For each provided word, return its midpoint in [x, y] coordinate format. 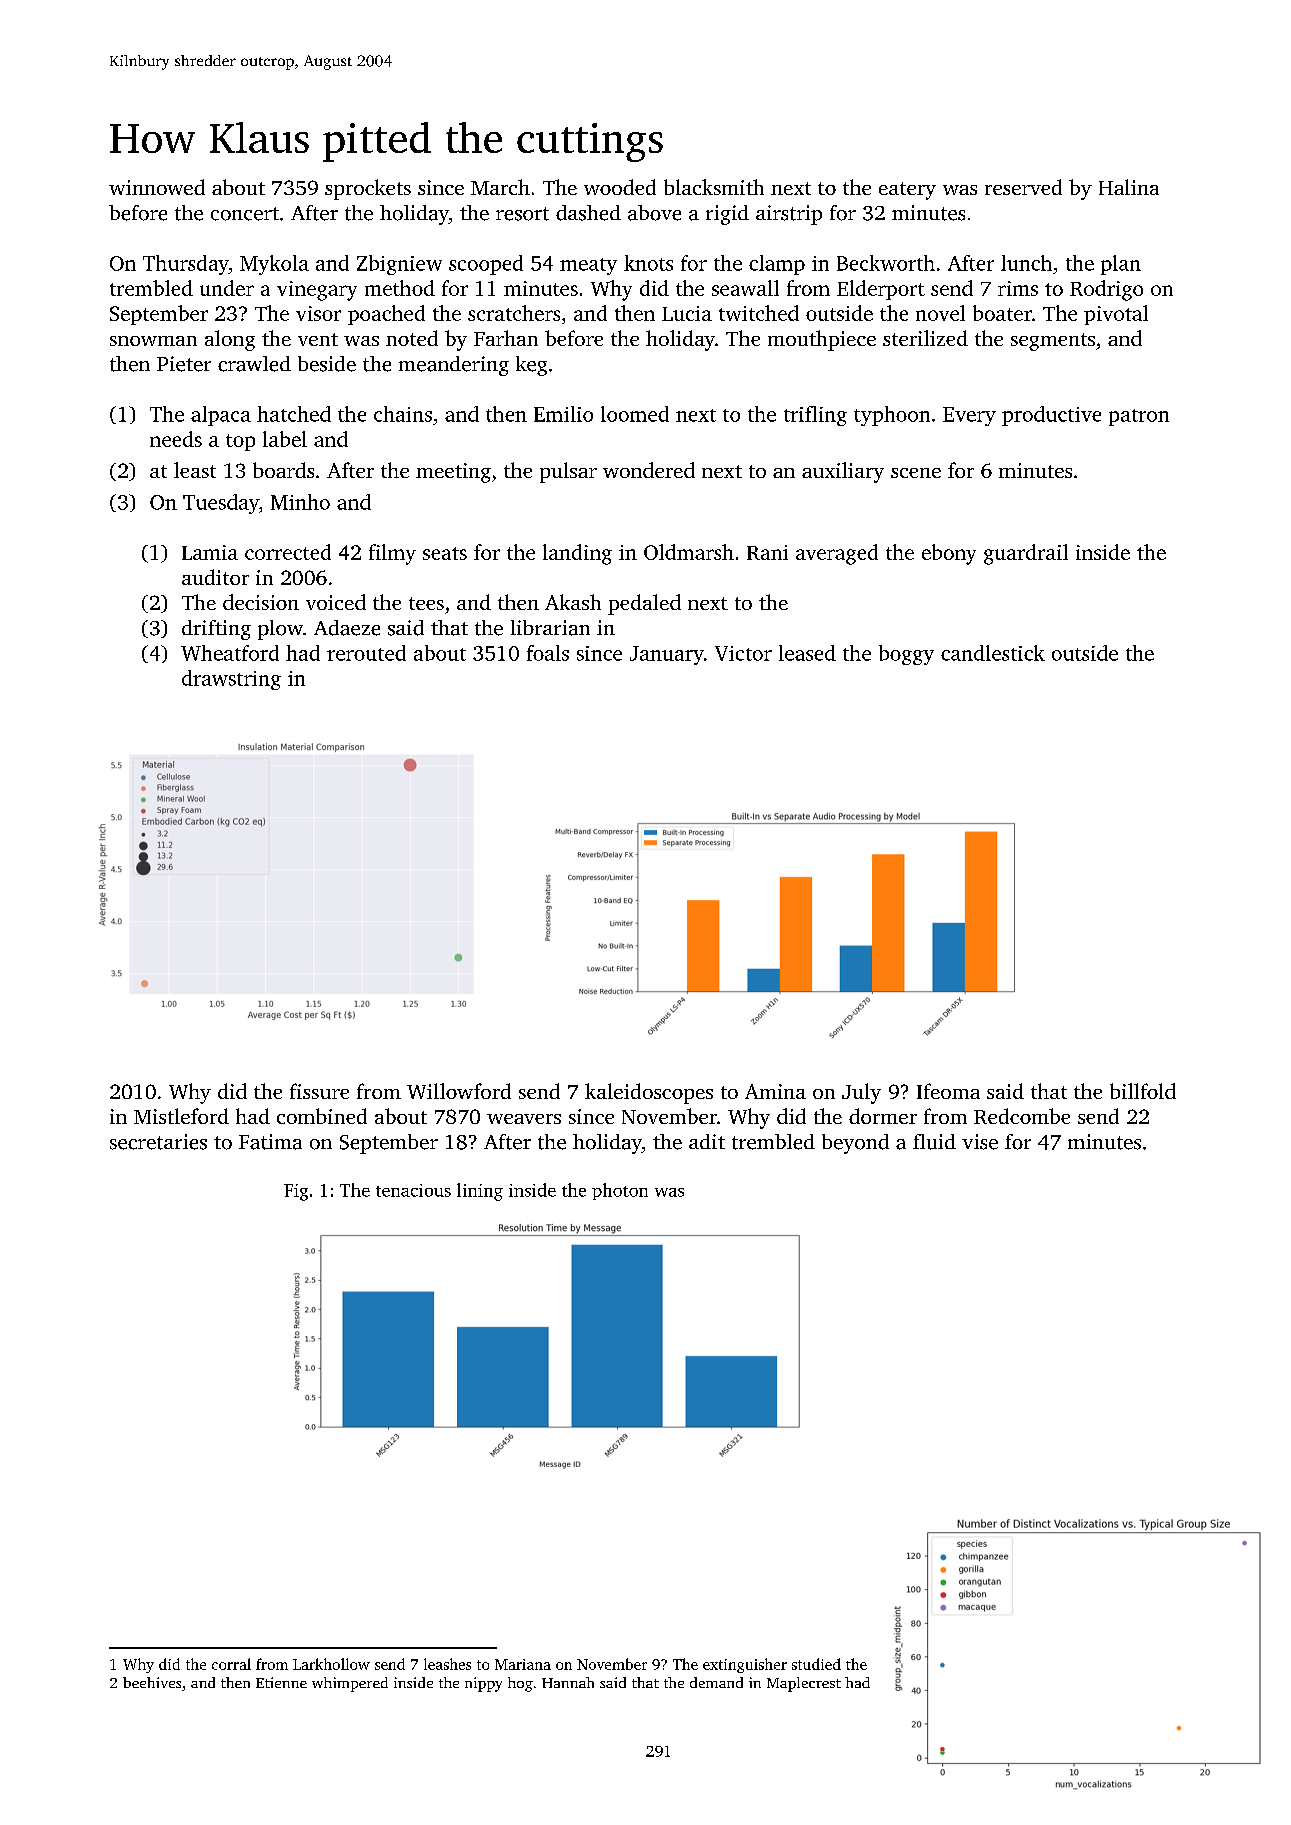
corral [231, 1664]
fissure [319, 1091]
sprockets [368, 189]
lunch [1026, 263]
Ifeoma [948, 1091]
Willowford [459, 1091]
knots [648, 263]
